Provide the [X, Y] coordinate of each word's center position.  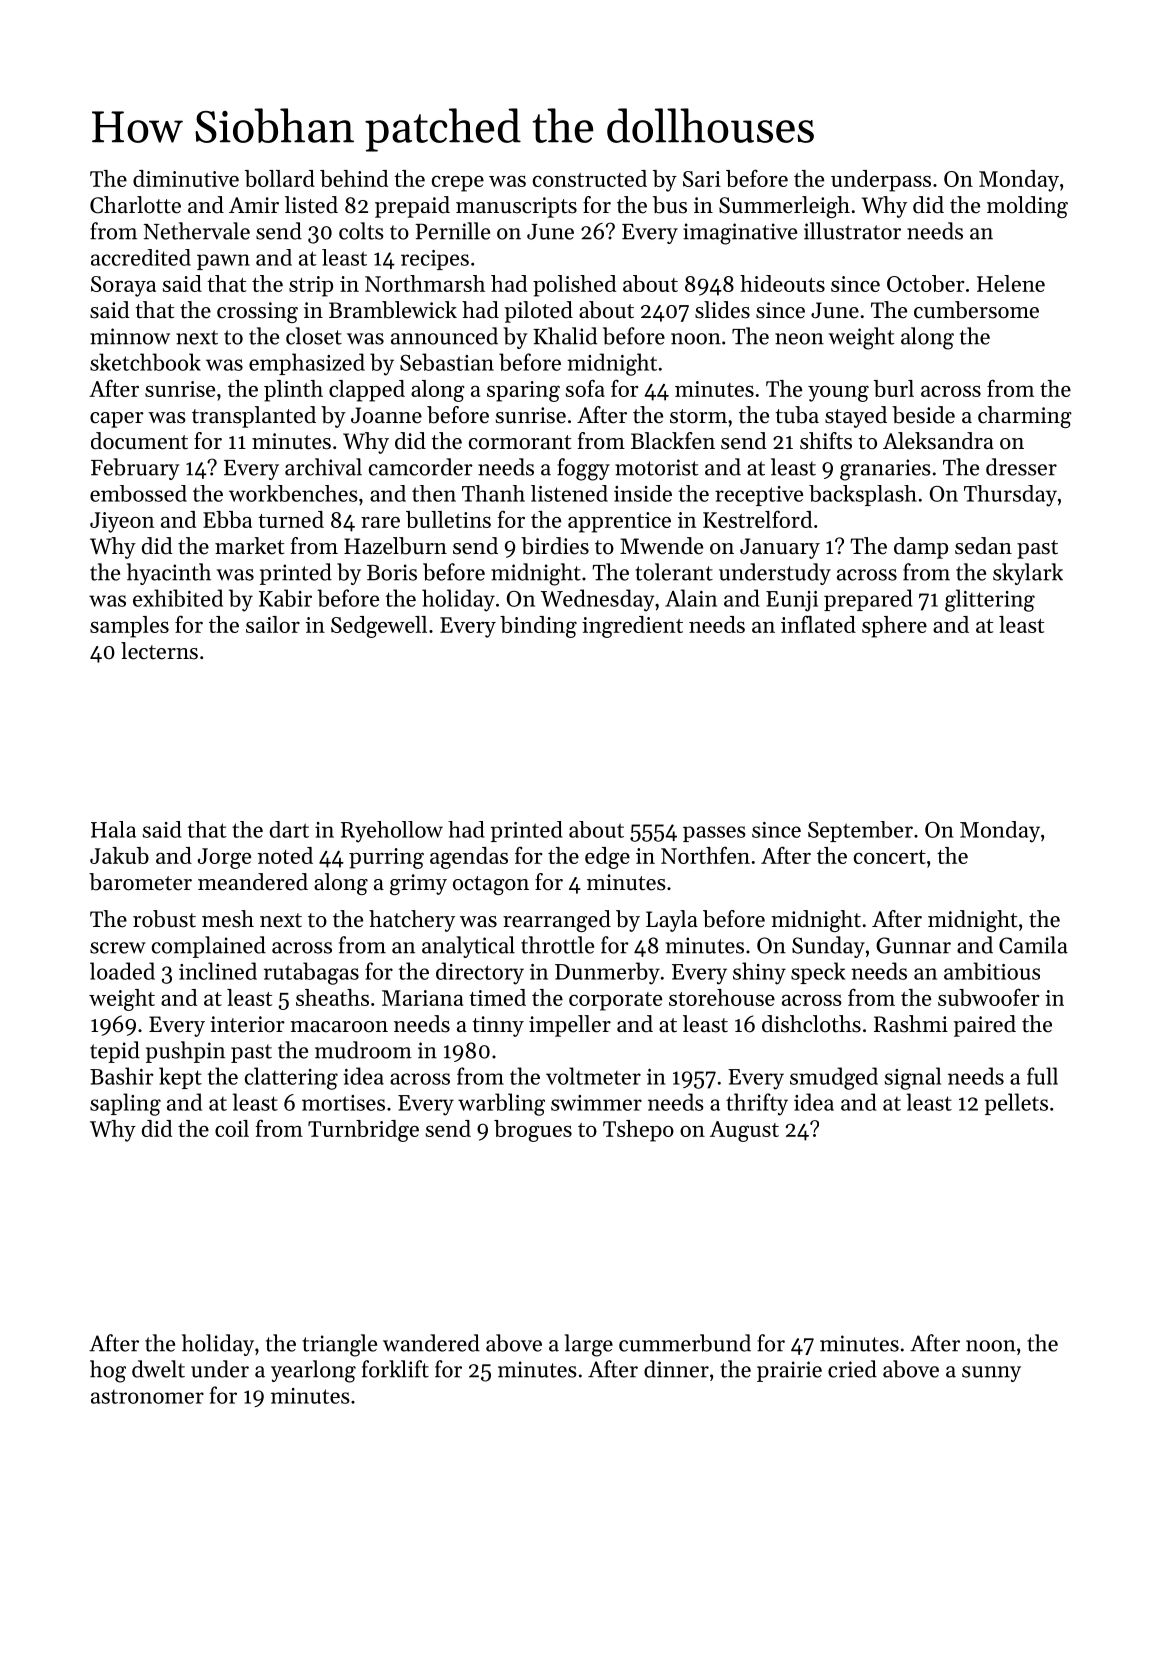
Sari [702, 179]
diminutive [186, 178]
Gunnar [913, 945]
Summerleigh [784, 207]
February [135, 469]
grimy [418, 884]
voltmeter [593, 1076]
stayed [856, 417]
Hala [113, 829]
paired [985, 1026]
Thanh [493, 493]
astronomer [147, 1397]
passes [714, 834]
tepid [115, 1052]
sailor [273, 624]
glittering [990, 600]
